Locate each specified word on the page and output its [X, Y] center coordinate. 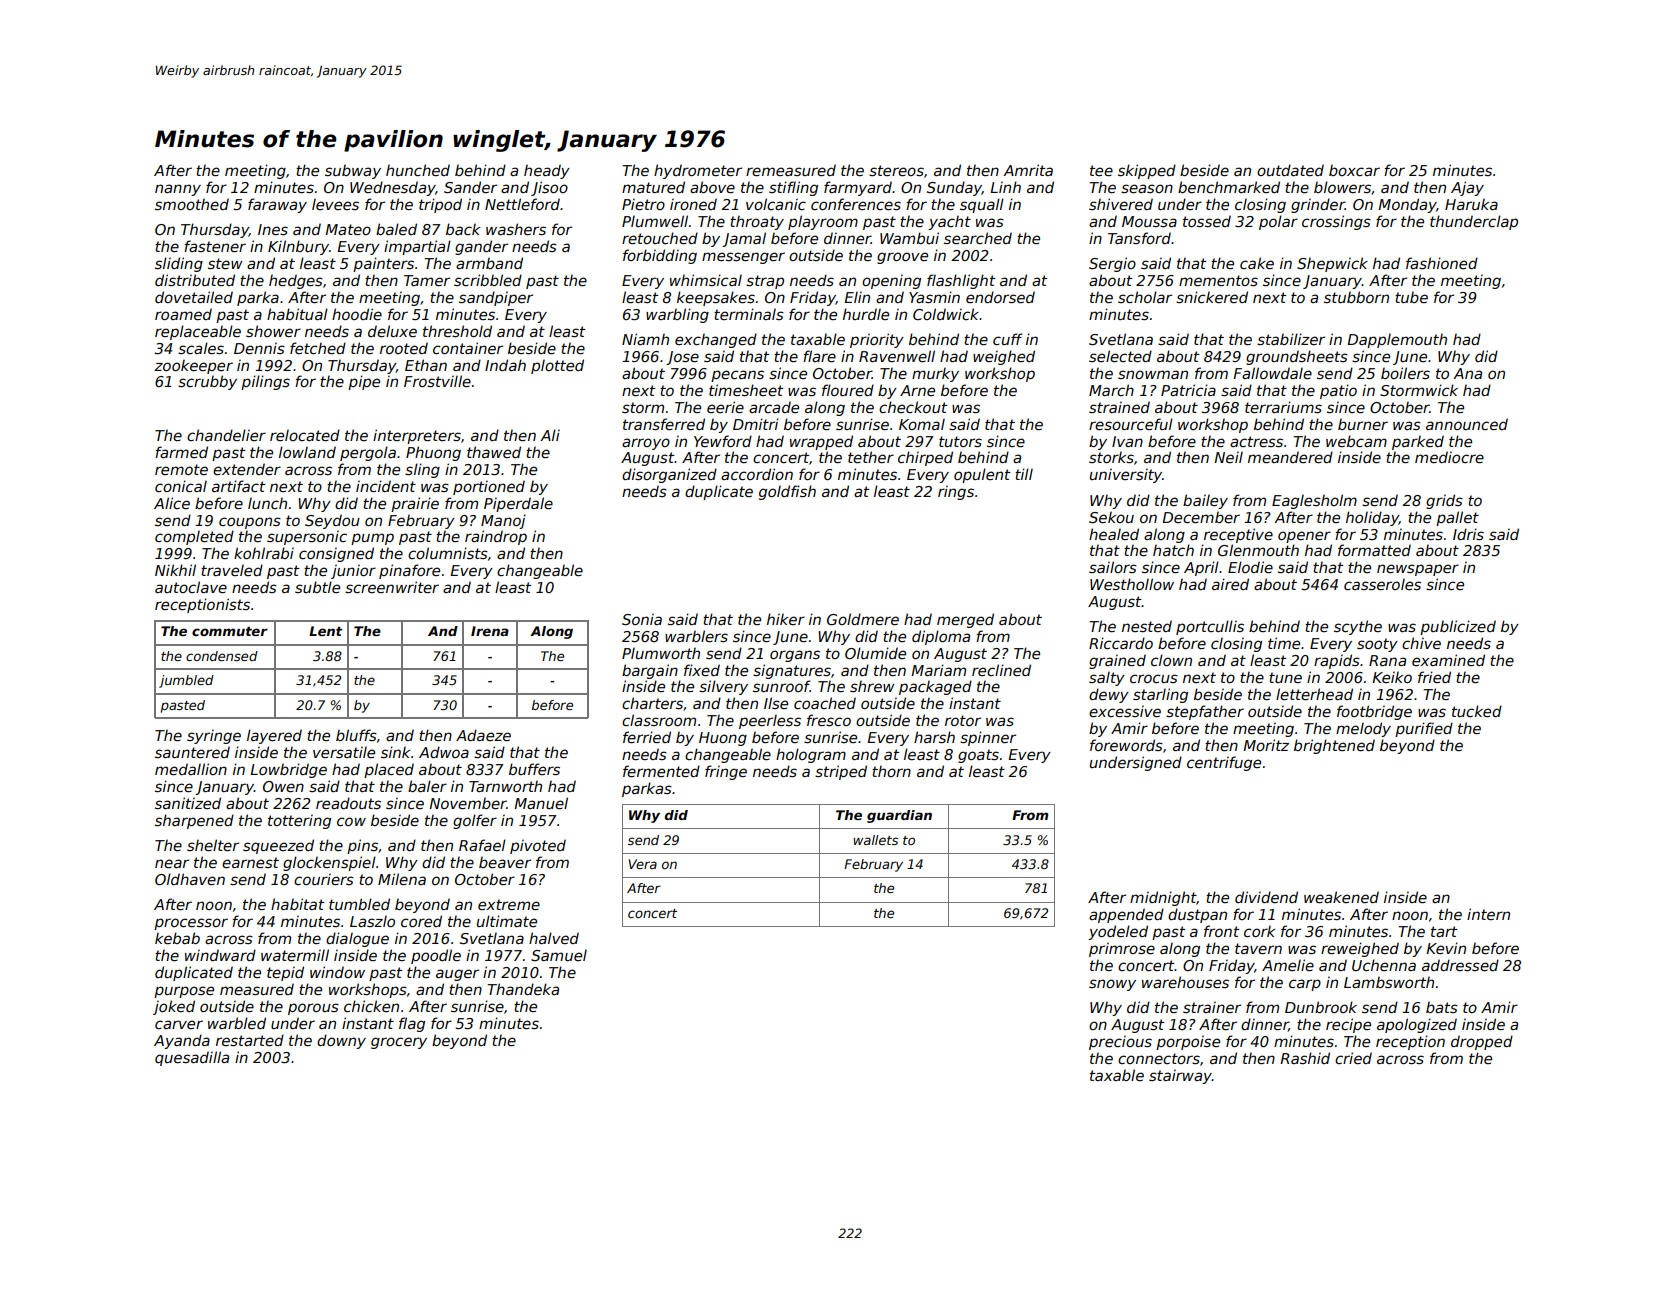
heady [547, 171]
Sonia [642, 619]
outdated [1290, 170]
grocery [399, 1043]
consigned [336, 554]
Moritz [1266, 745]
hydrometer [698, 171]
